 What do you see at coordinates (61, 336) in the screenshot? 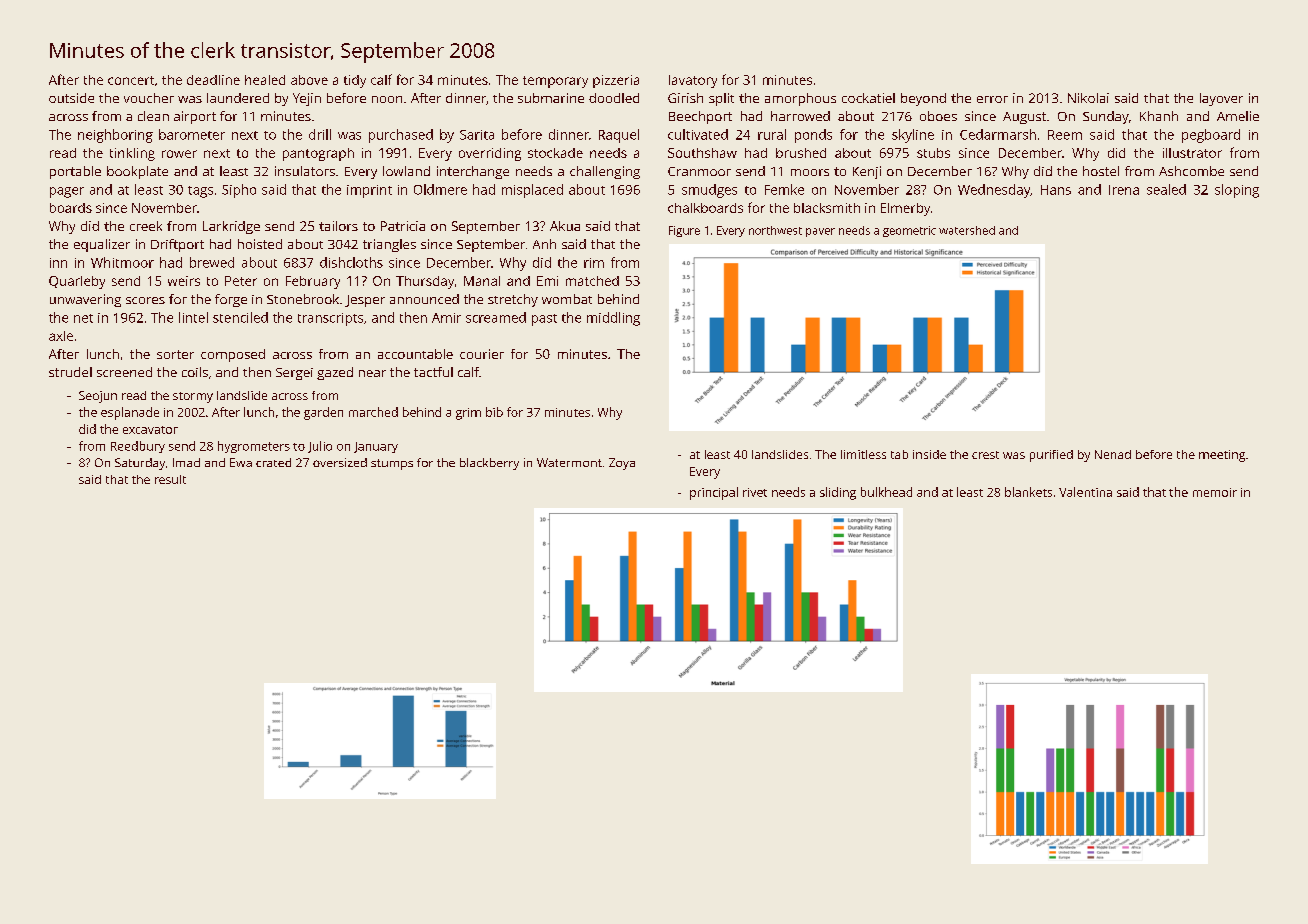
I see `axle` at bounding box center [61, 336].
